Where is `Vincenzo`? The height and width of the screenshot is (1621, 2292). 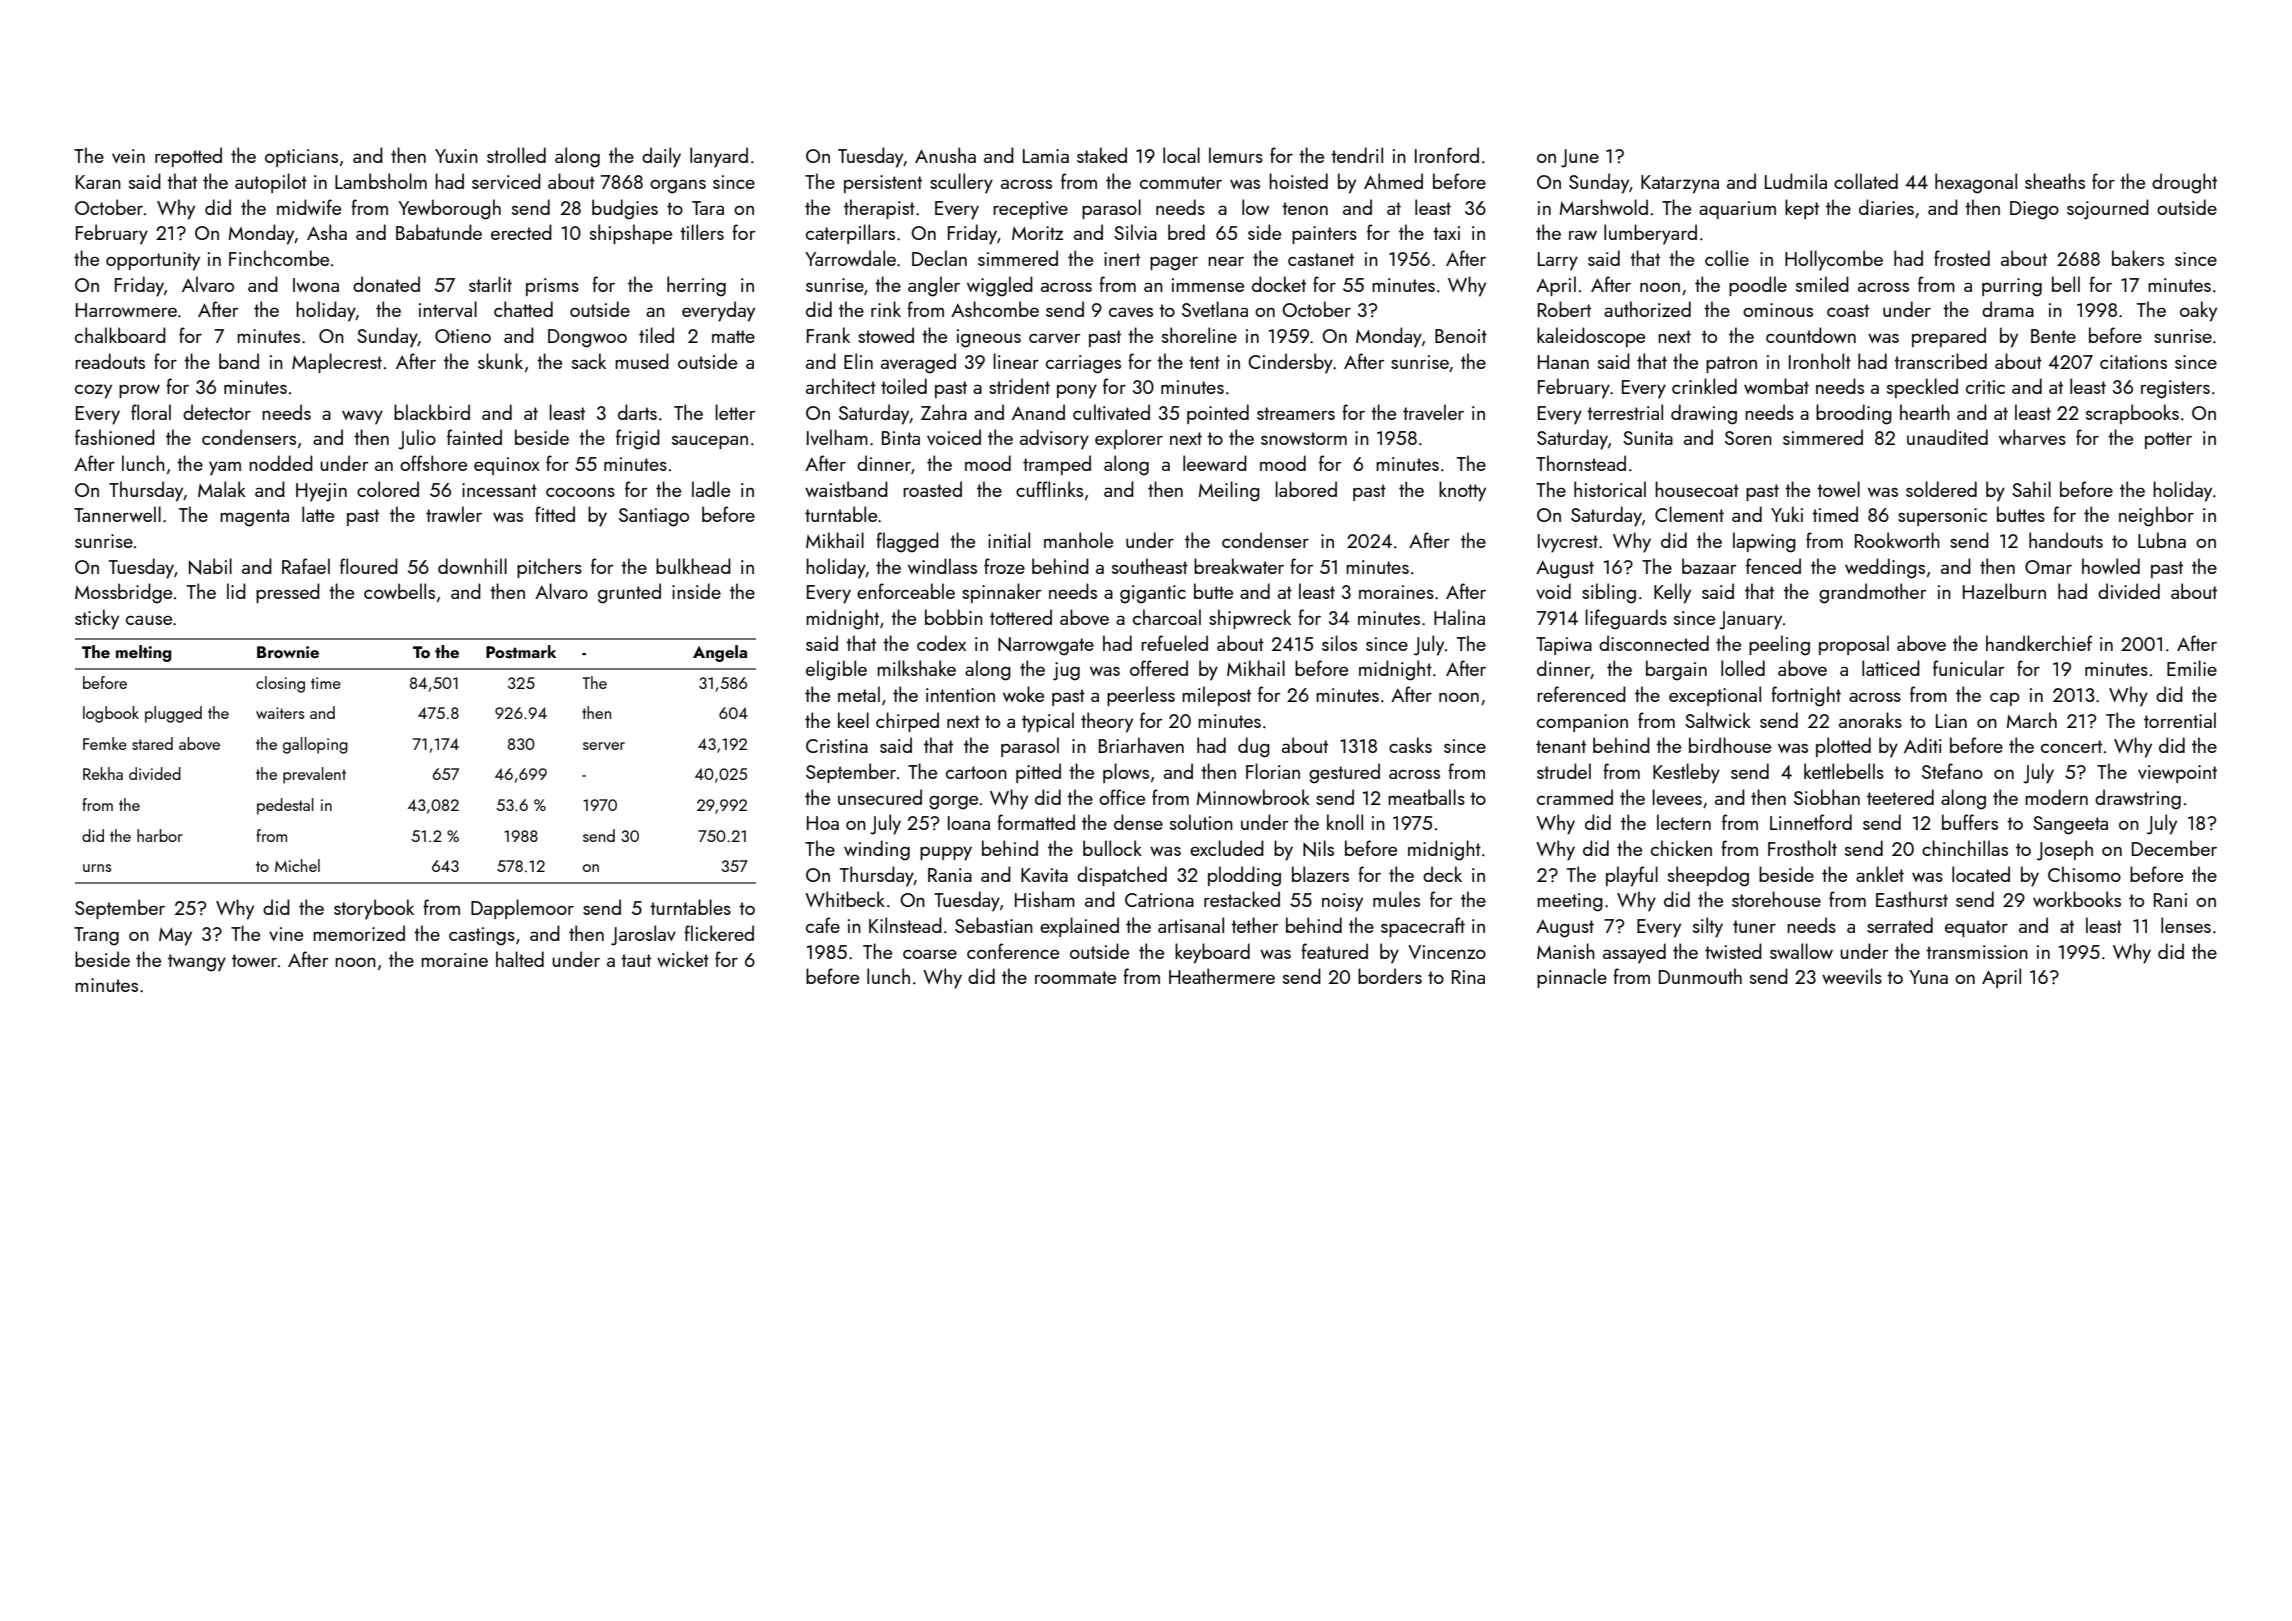 Vincenzo is located at coordinates (1447, 952).
